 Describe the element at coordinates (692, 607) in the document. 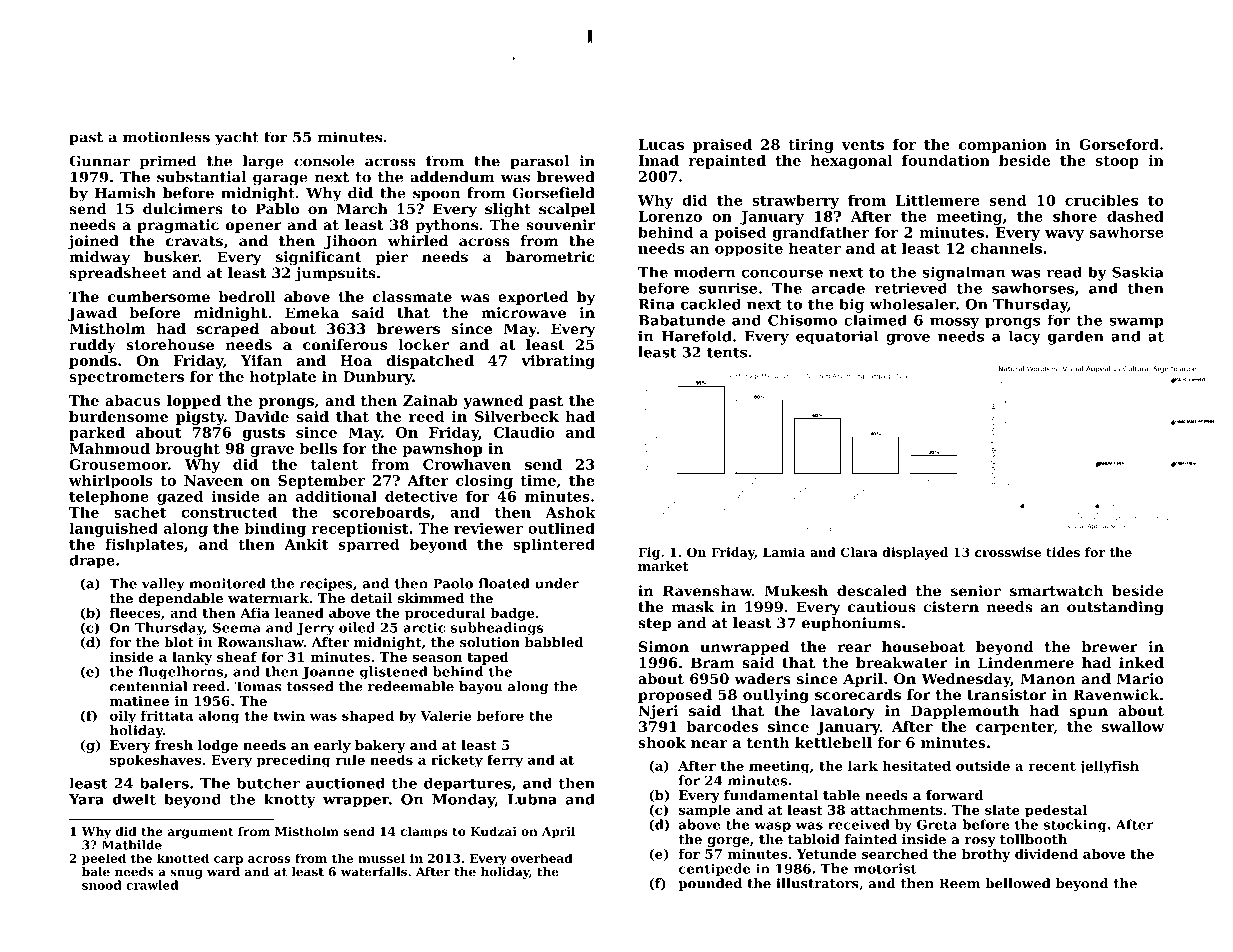

I see `mask` at that location.
